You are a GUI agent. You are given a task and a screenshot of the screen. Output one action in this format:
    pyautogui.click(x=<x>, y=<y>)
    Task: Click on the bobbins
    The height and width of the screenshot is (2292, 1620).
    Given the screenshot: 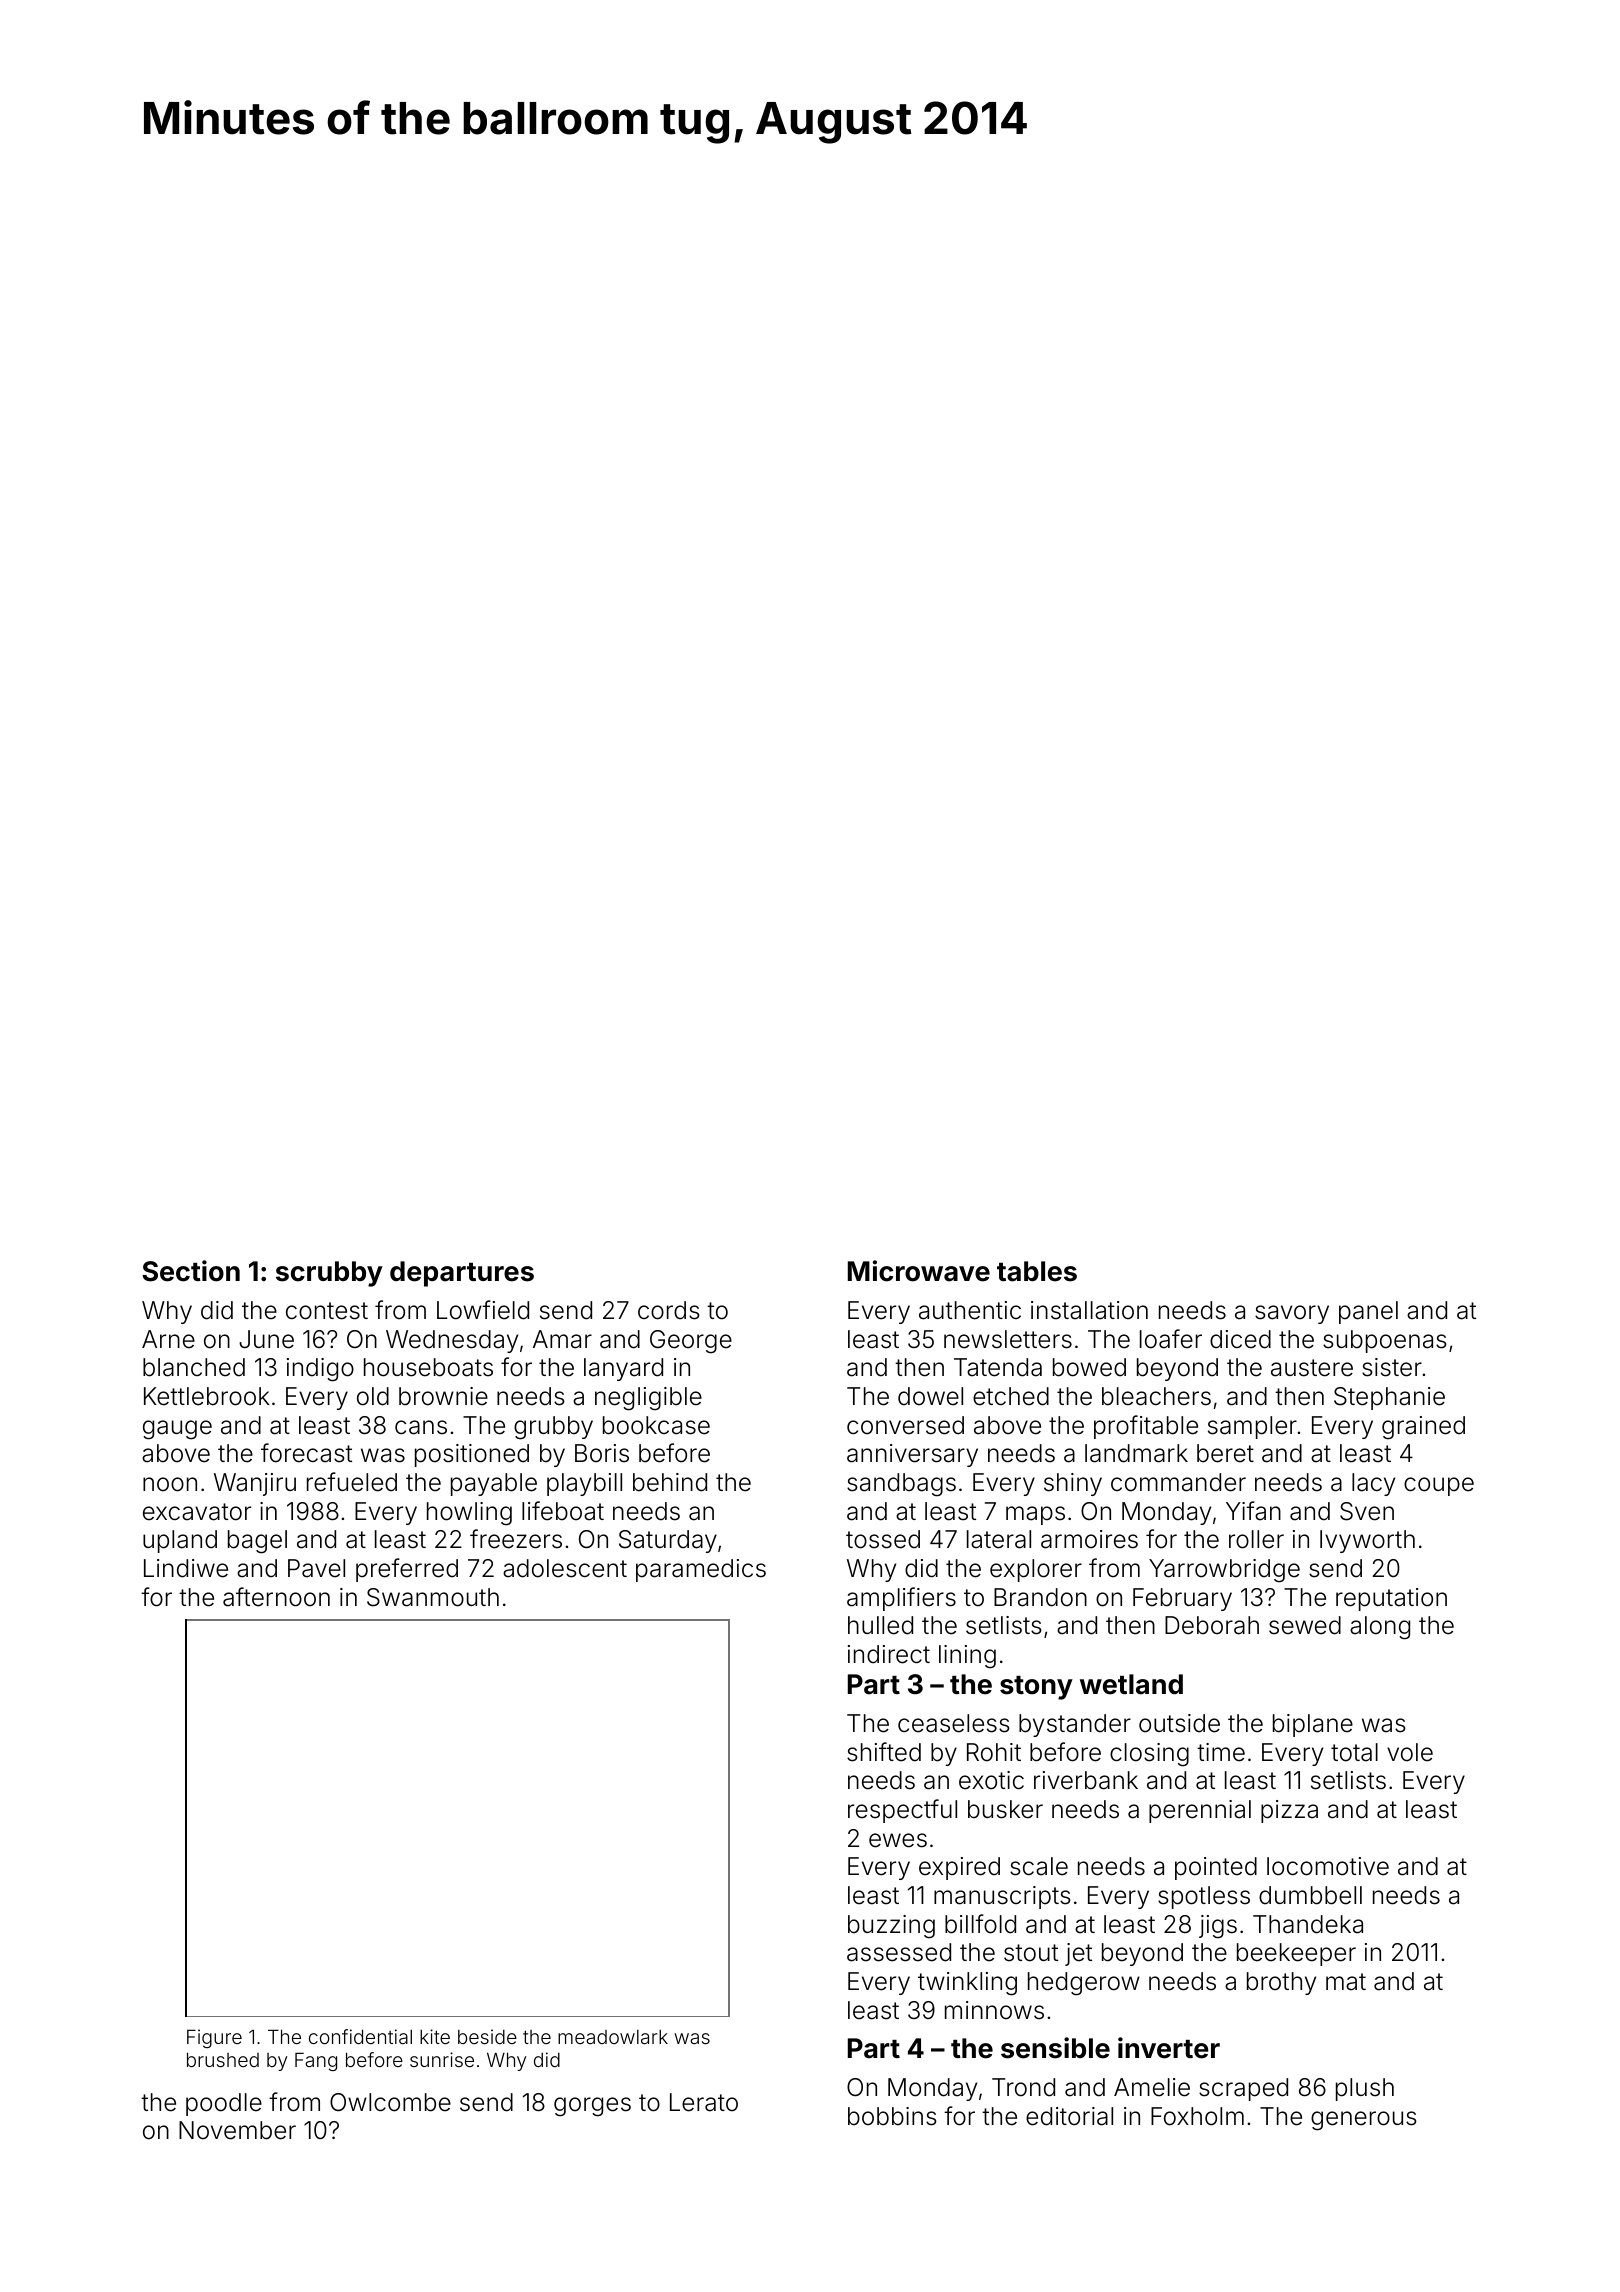 What is the action you would take?
    pyautogui.click(x=892, y=2116)
